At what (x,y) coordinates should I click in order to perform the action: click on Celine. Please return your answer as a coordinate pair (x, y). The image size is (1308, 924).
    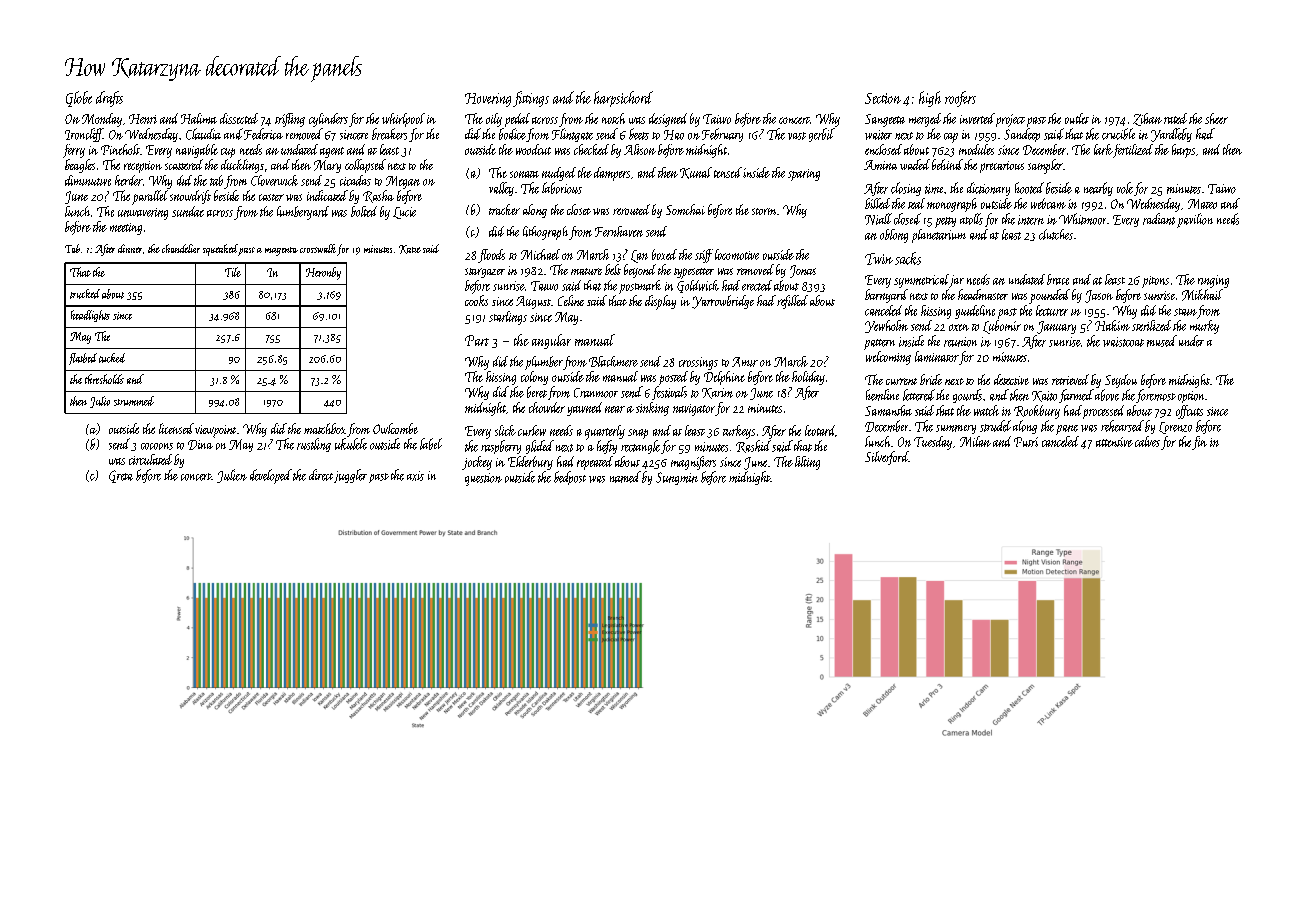
    Looking at the image, I should click on (571, 300).
